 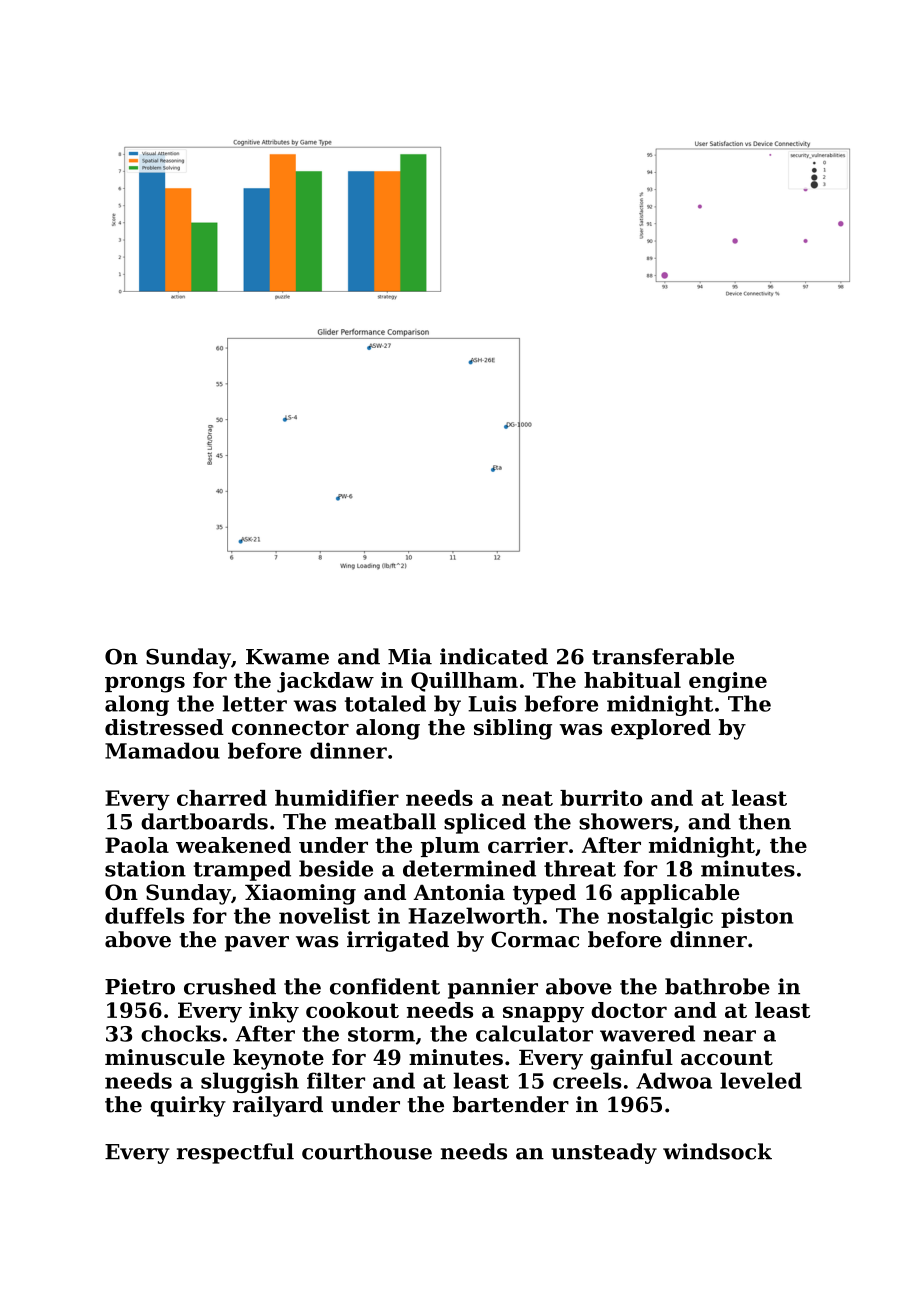 What do you see at coordinates (661, 729) in the screenshot?
I see `explored` at bounding box center [661, 729].
